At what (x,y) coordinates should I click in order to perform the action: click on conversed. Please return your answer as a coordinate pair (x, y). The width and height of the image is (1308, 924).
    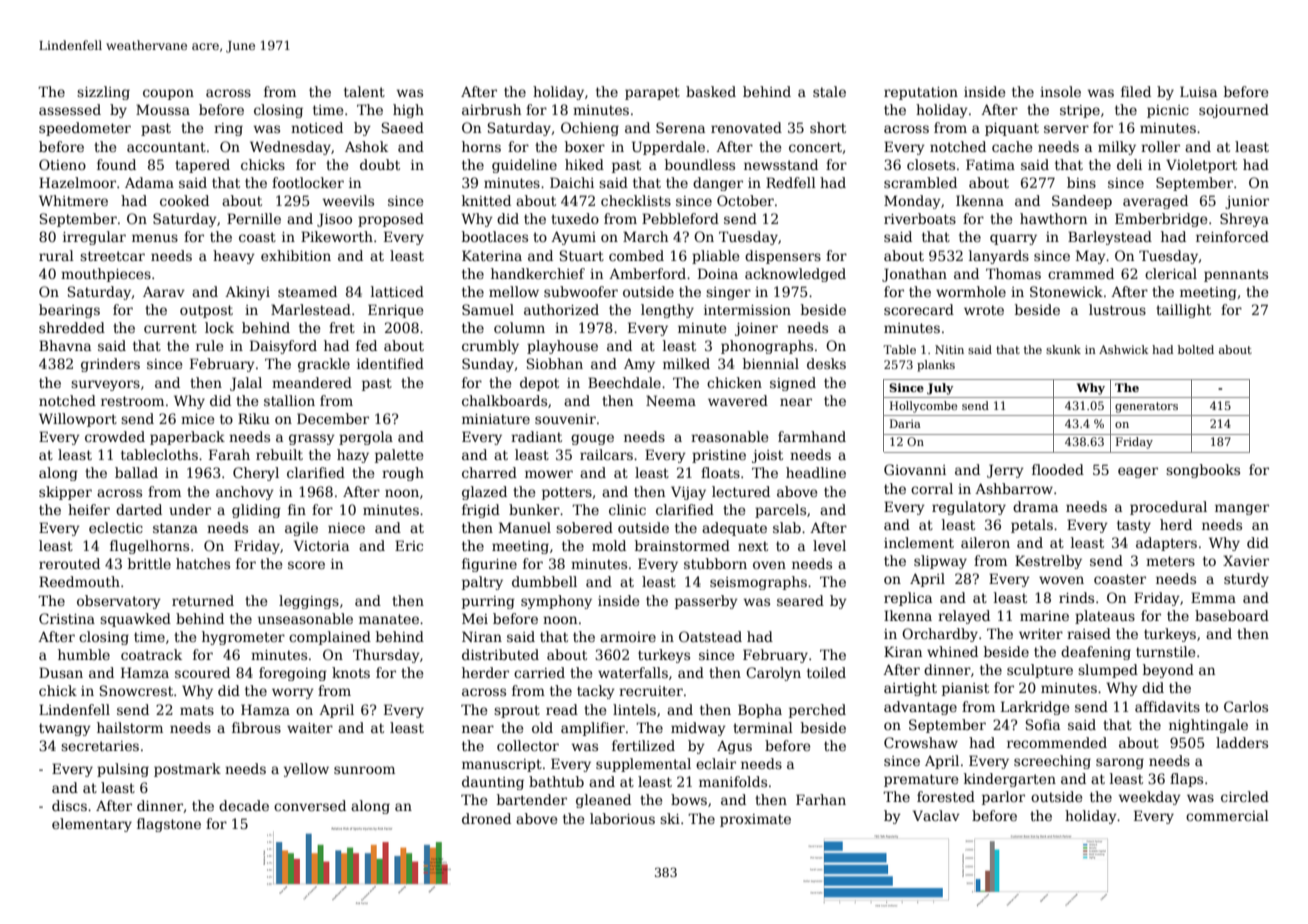
    Looking at the image, I should click on (310, 805).
